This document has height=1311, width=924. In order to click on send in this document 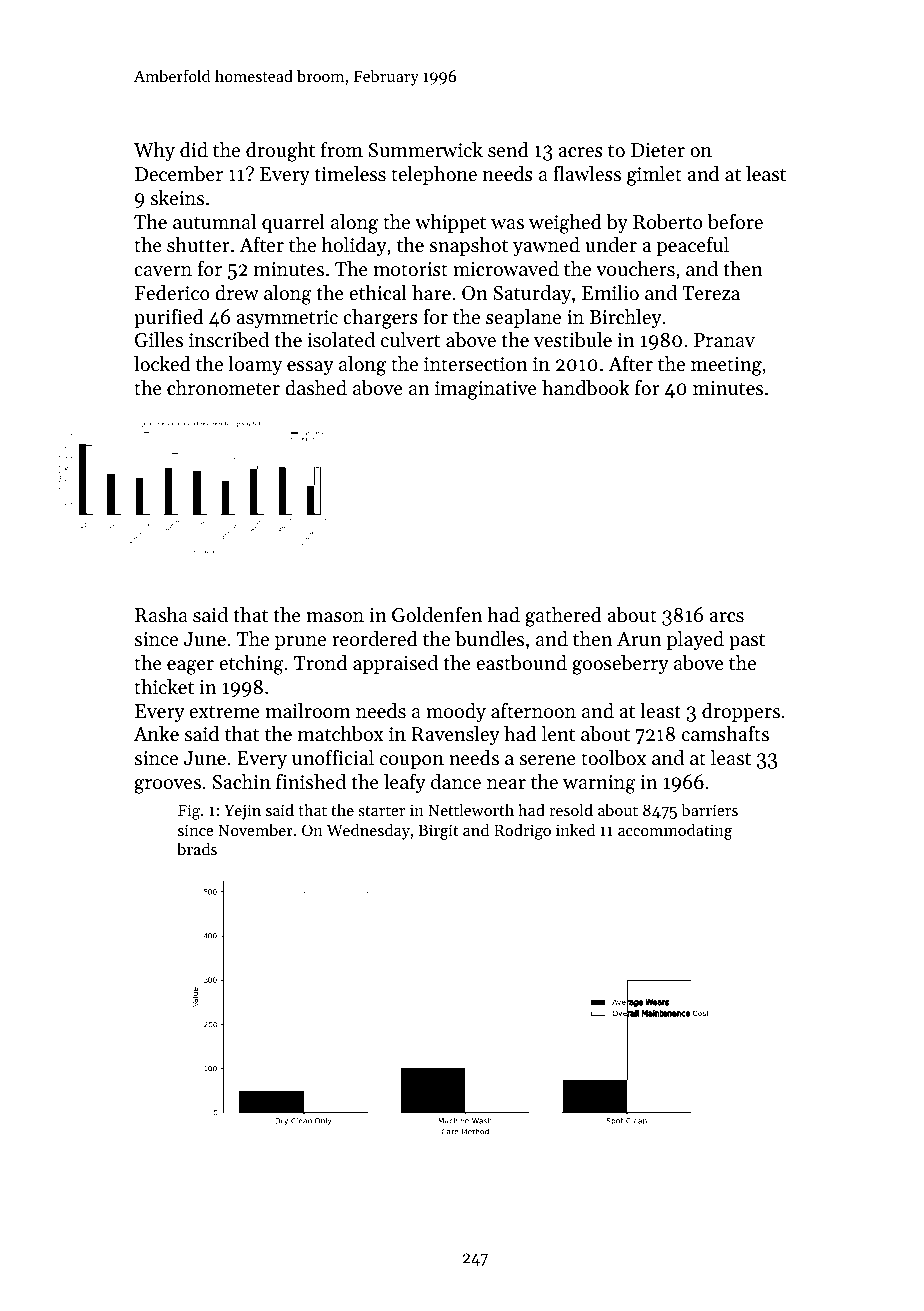, I will do `click(508, 150)`.
